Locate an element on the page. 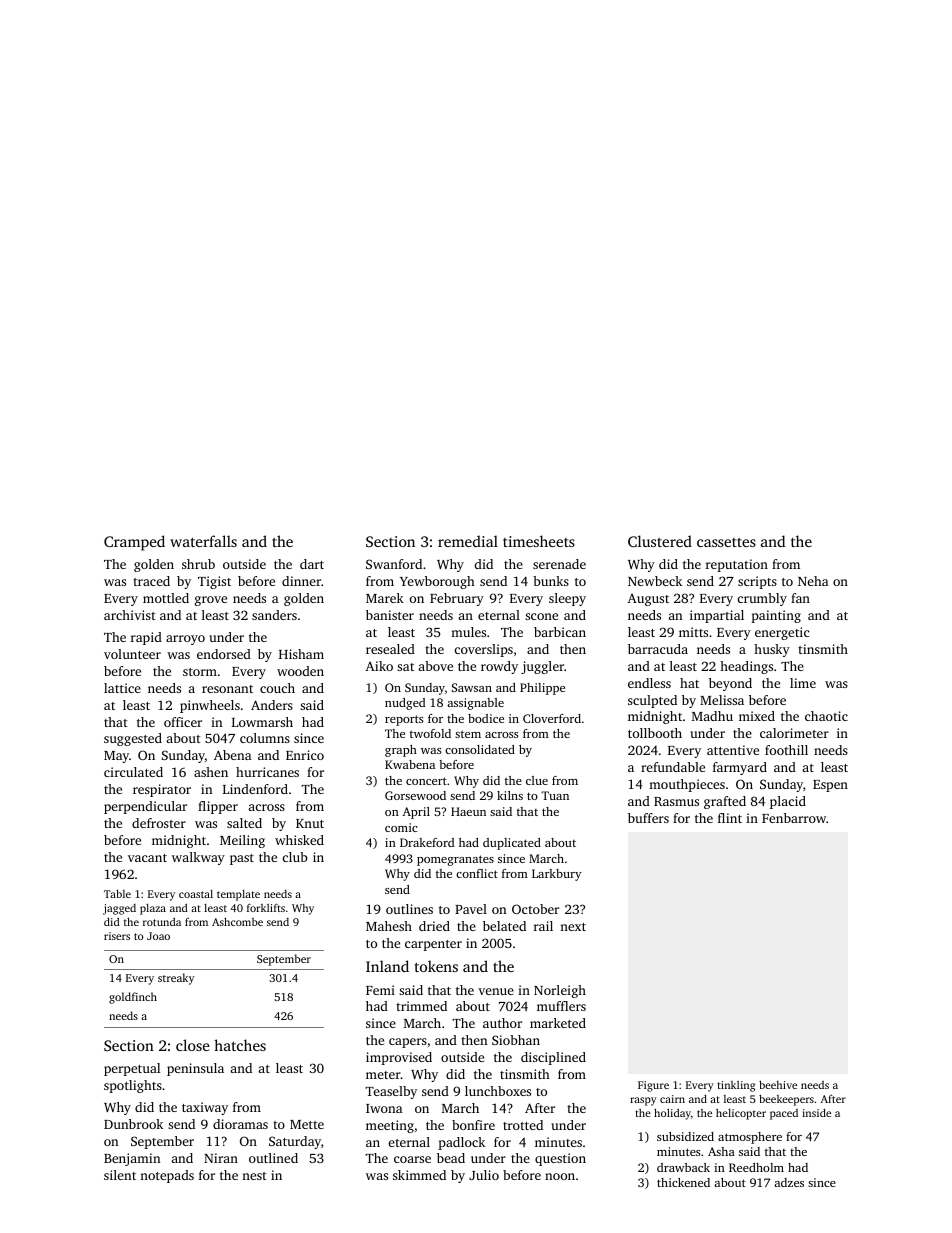 This page has height=1233, width=952. beehive is located at coordinates (778, 1084).
